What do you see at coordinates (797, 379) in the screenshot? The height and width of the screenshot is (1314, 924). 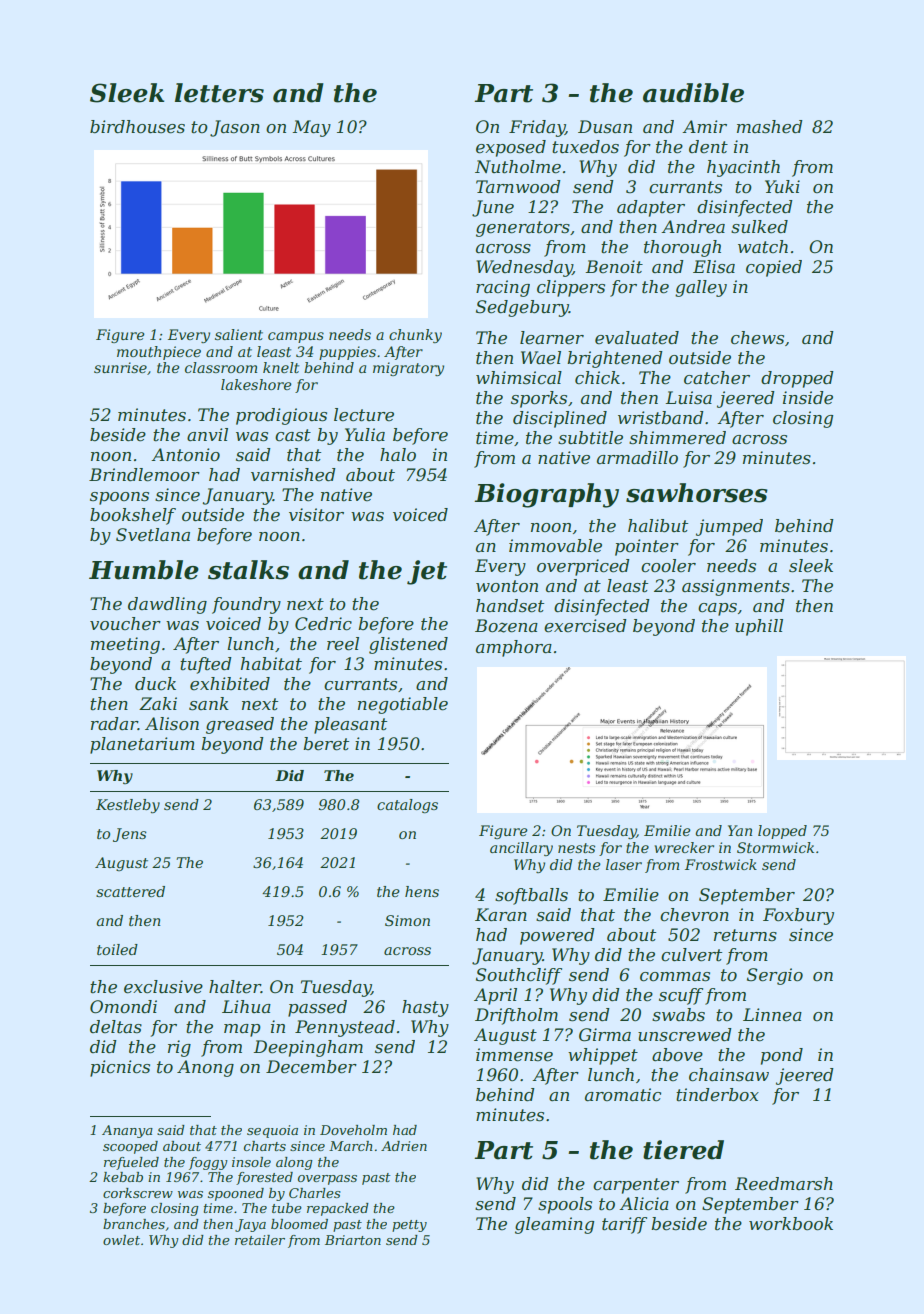 I see `dropped` at bounding box center [797, 379].
